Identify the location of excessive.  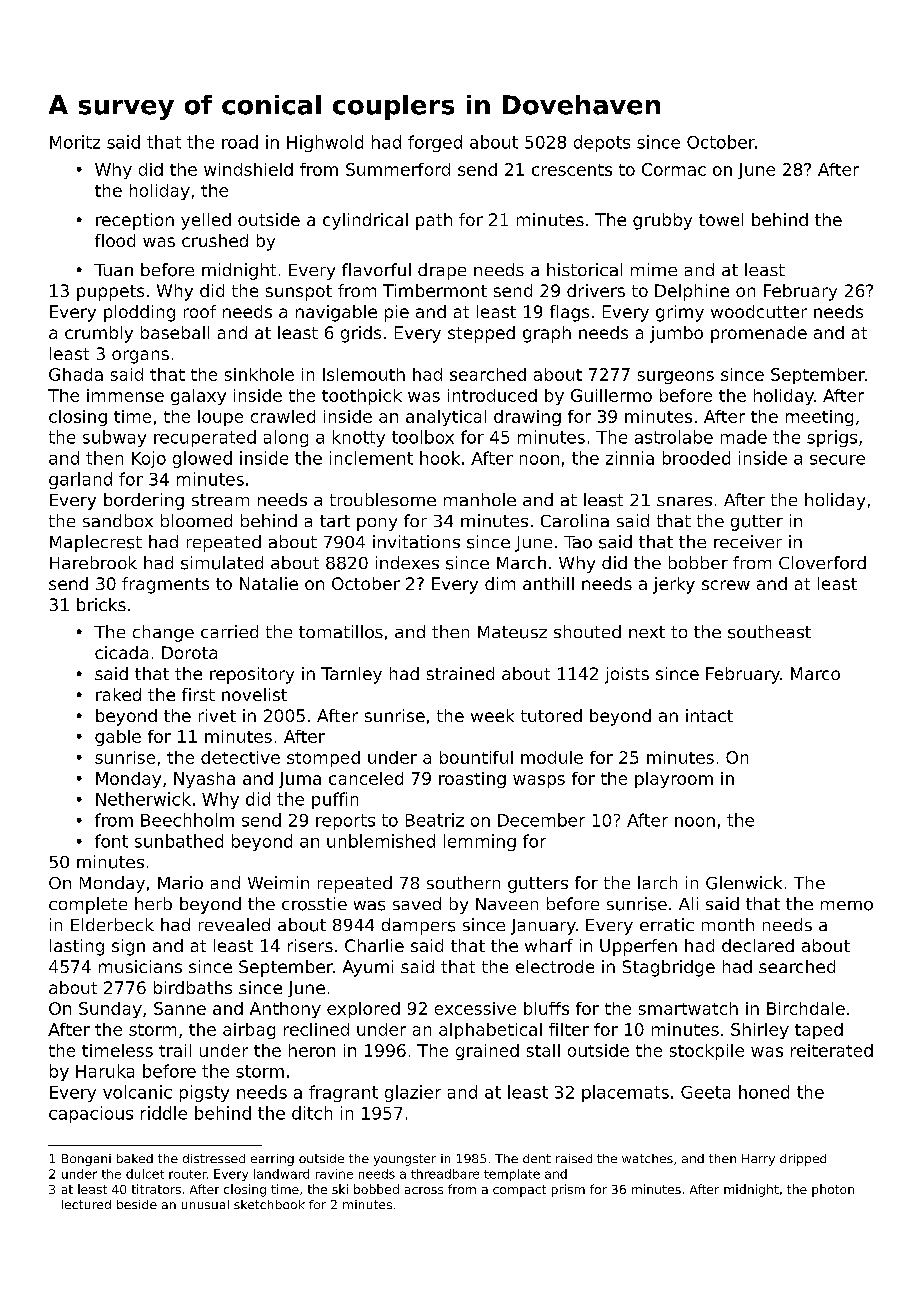
(475, 1008).
